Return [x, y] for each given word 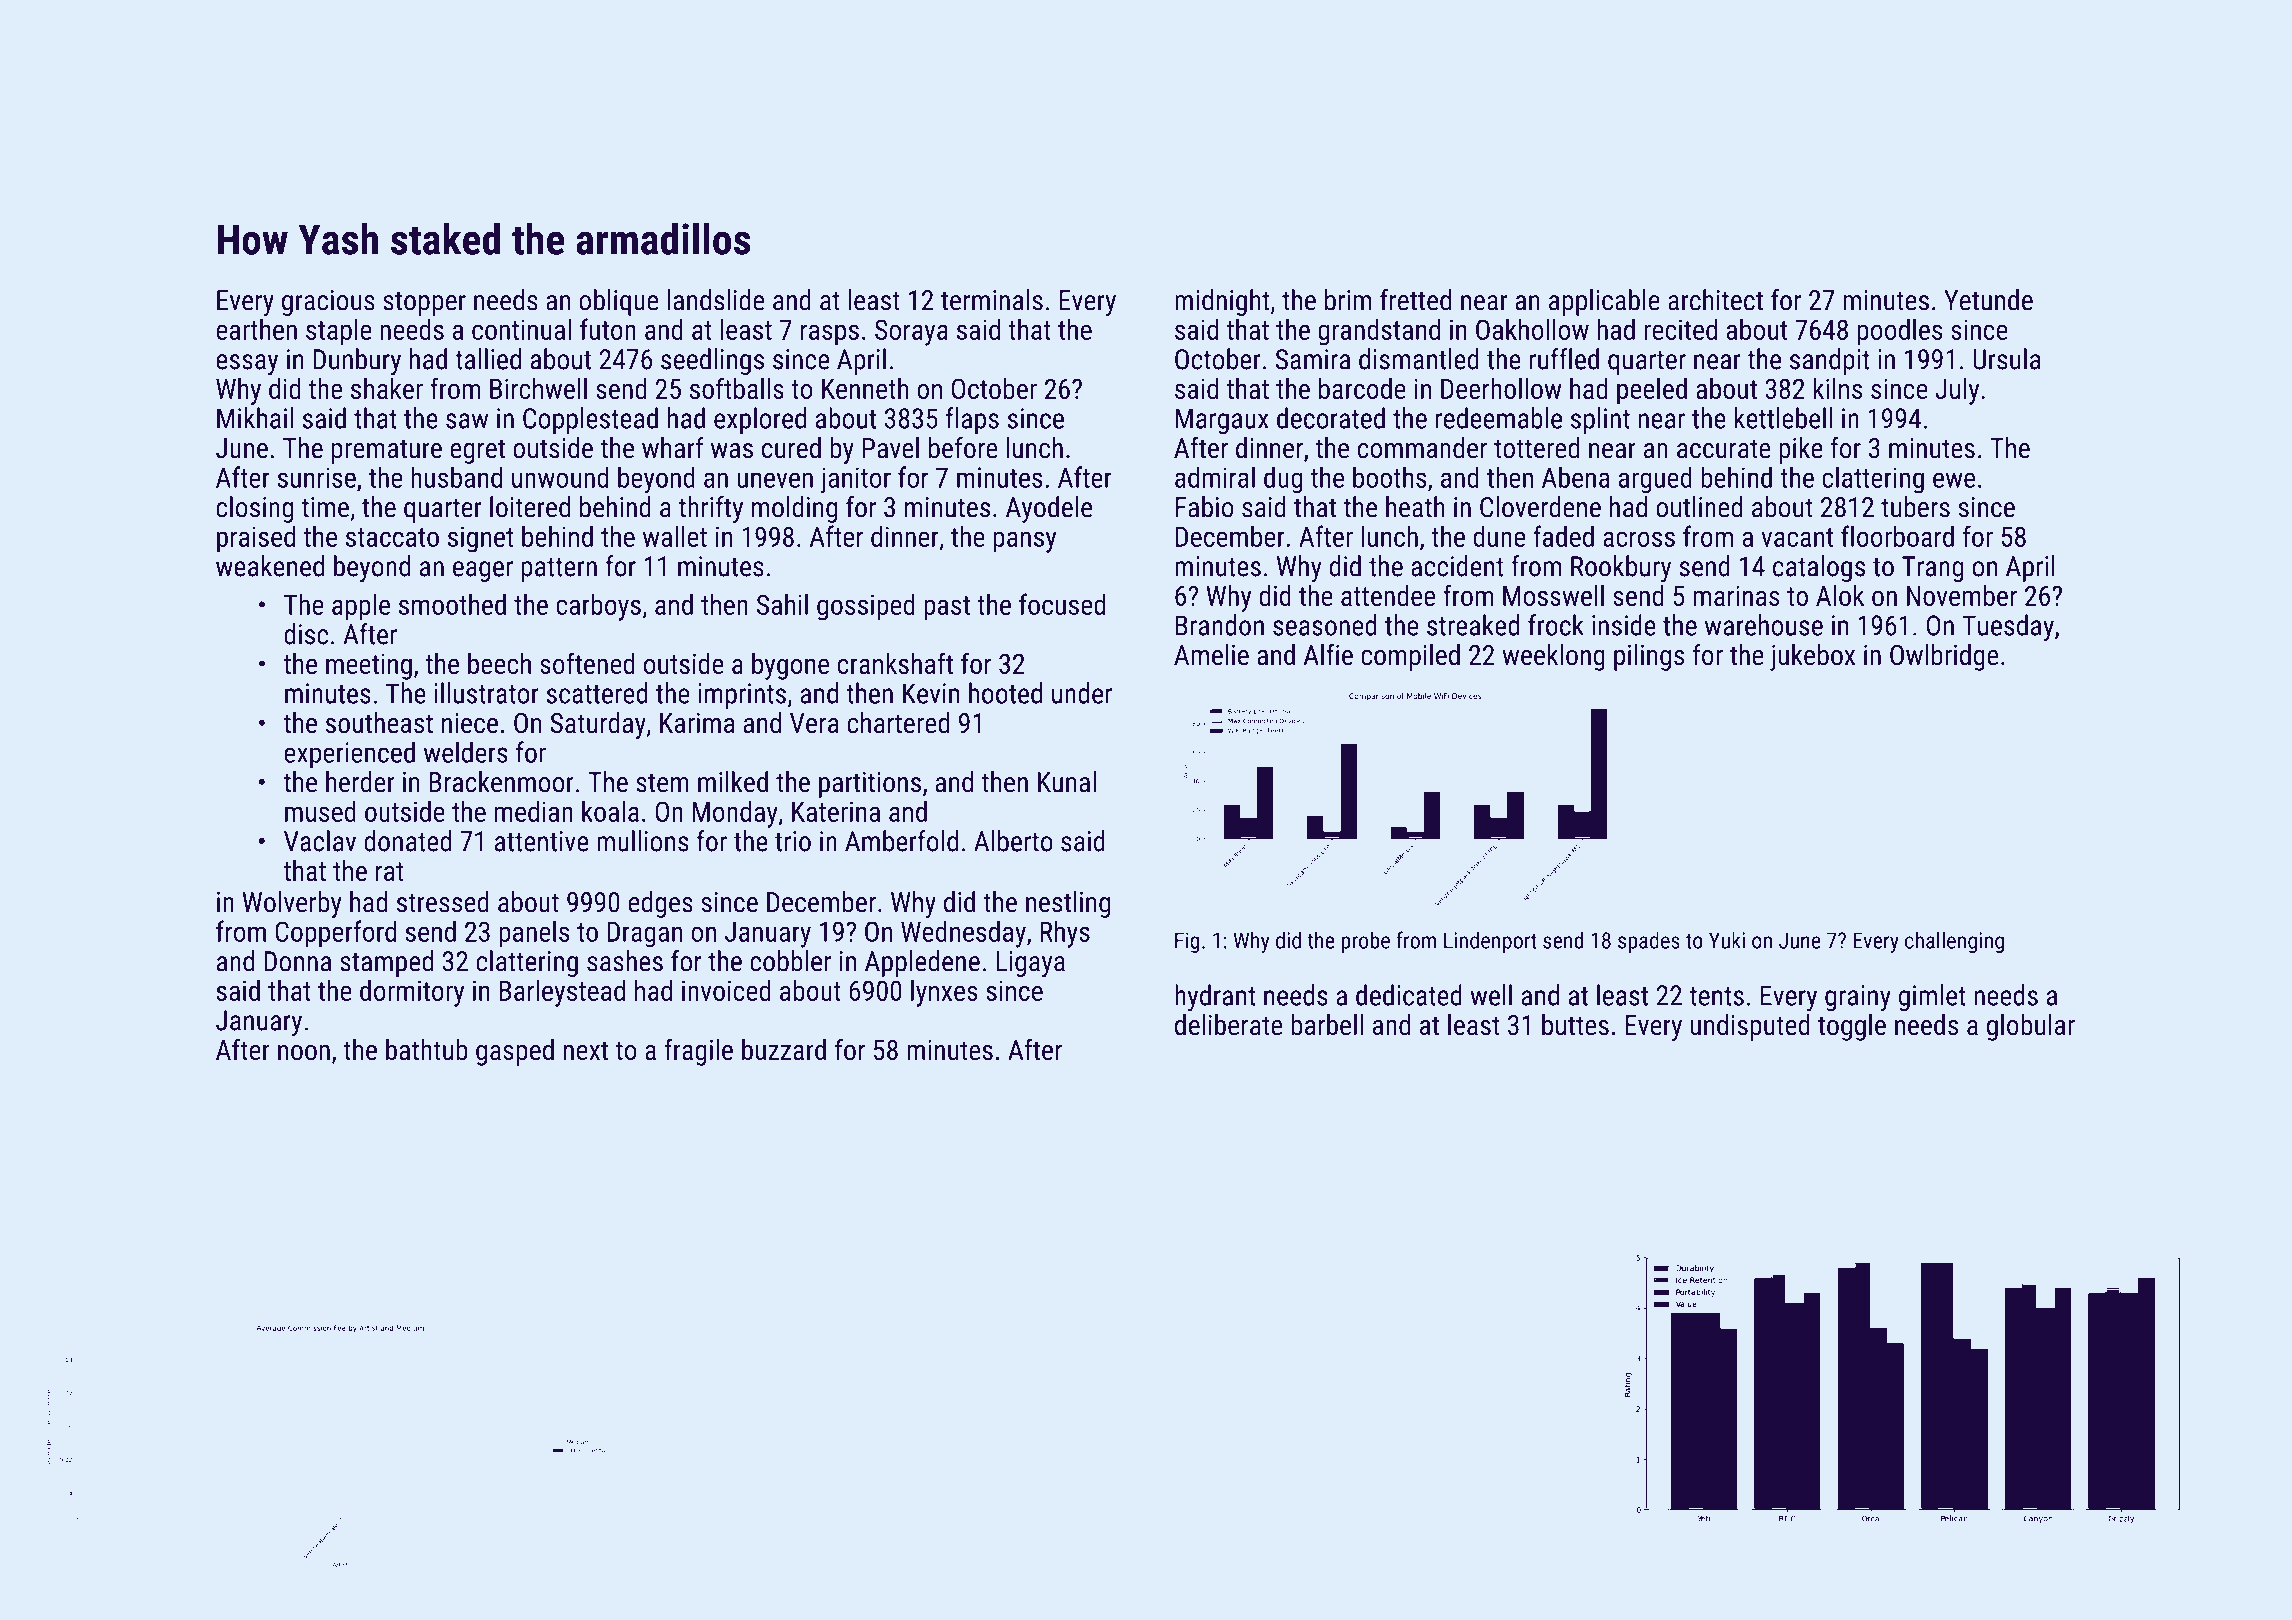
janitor [855, 480]
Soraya [911, 332]
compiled [1410, 657]
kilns [1838, 388]
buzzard [784, 1049]
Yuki [1727, 940]
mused [320, 811]
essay [247, 364]
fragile [698, 1052]
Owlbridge [1944, 657]
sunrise [317, 477]
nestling [1068, 904]
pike [1801, 450]
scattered [597, 693]
